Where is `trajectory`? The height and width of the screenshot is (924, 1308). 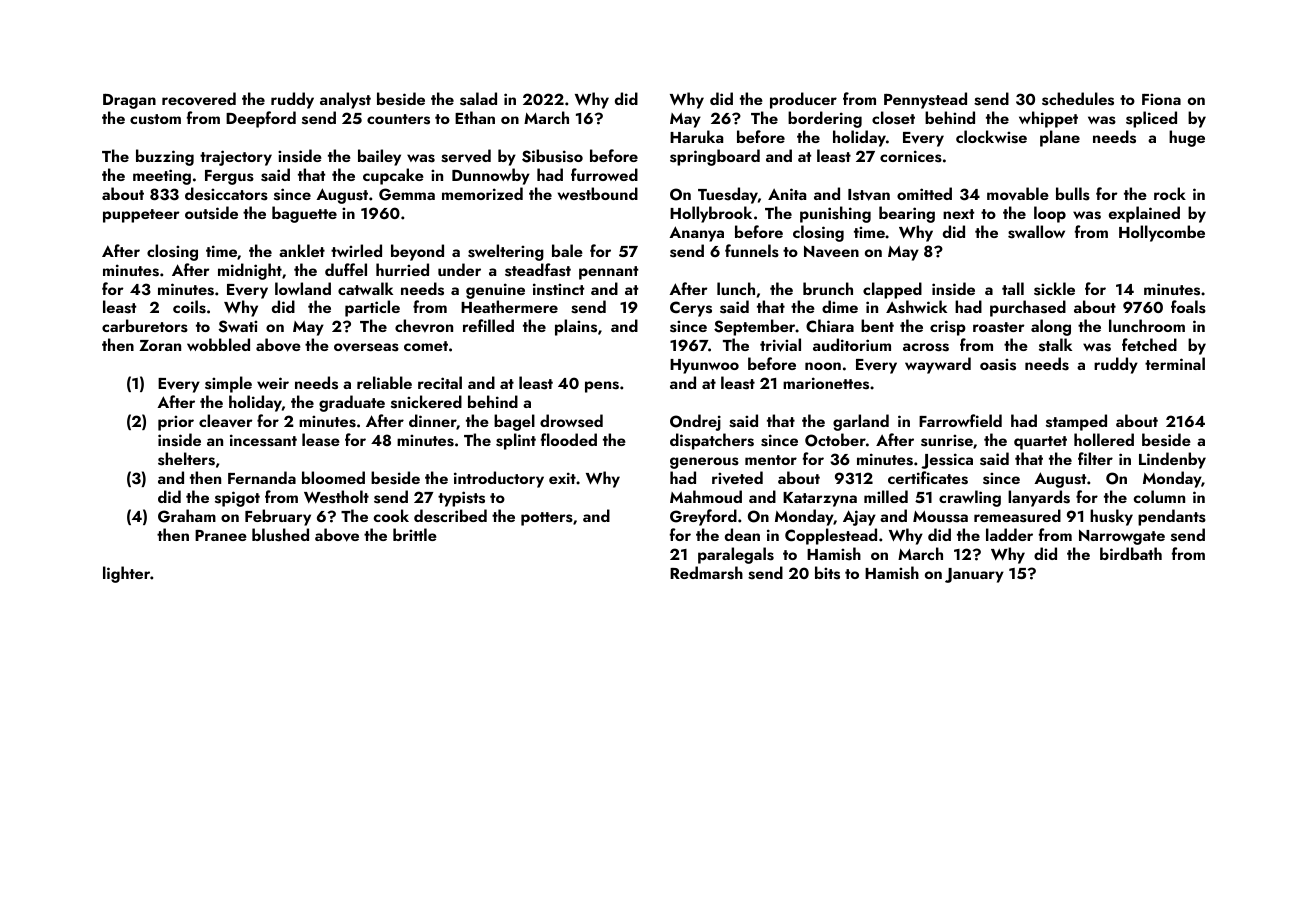
trajectory is located at coordinates (236, 158).
